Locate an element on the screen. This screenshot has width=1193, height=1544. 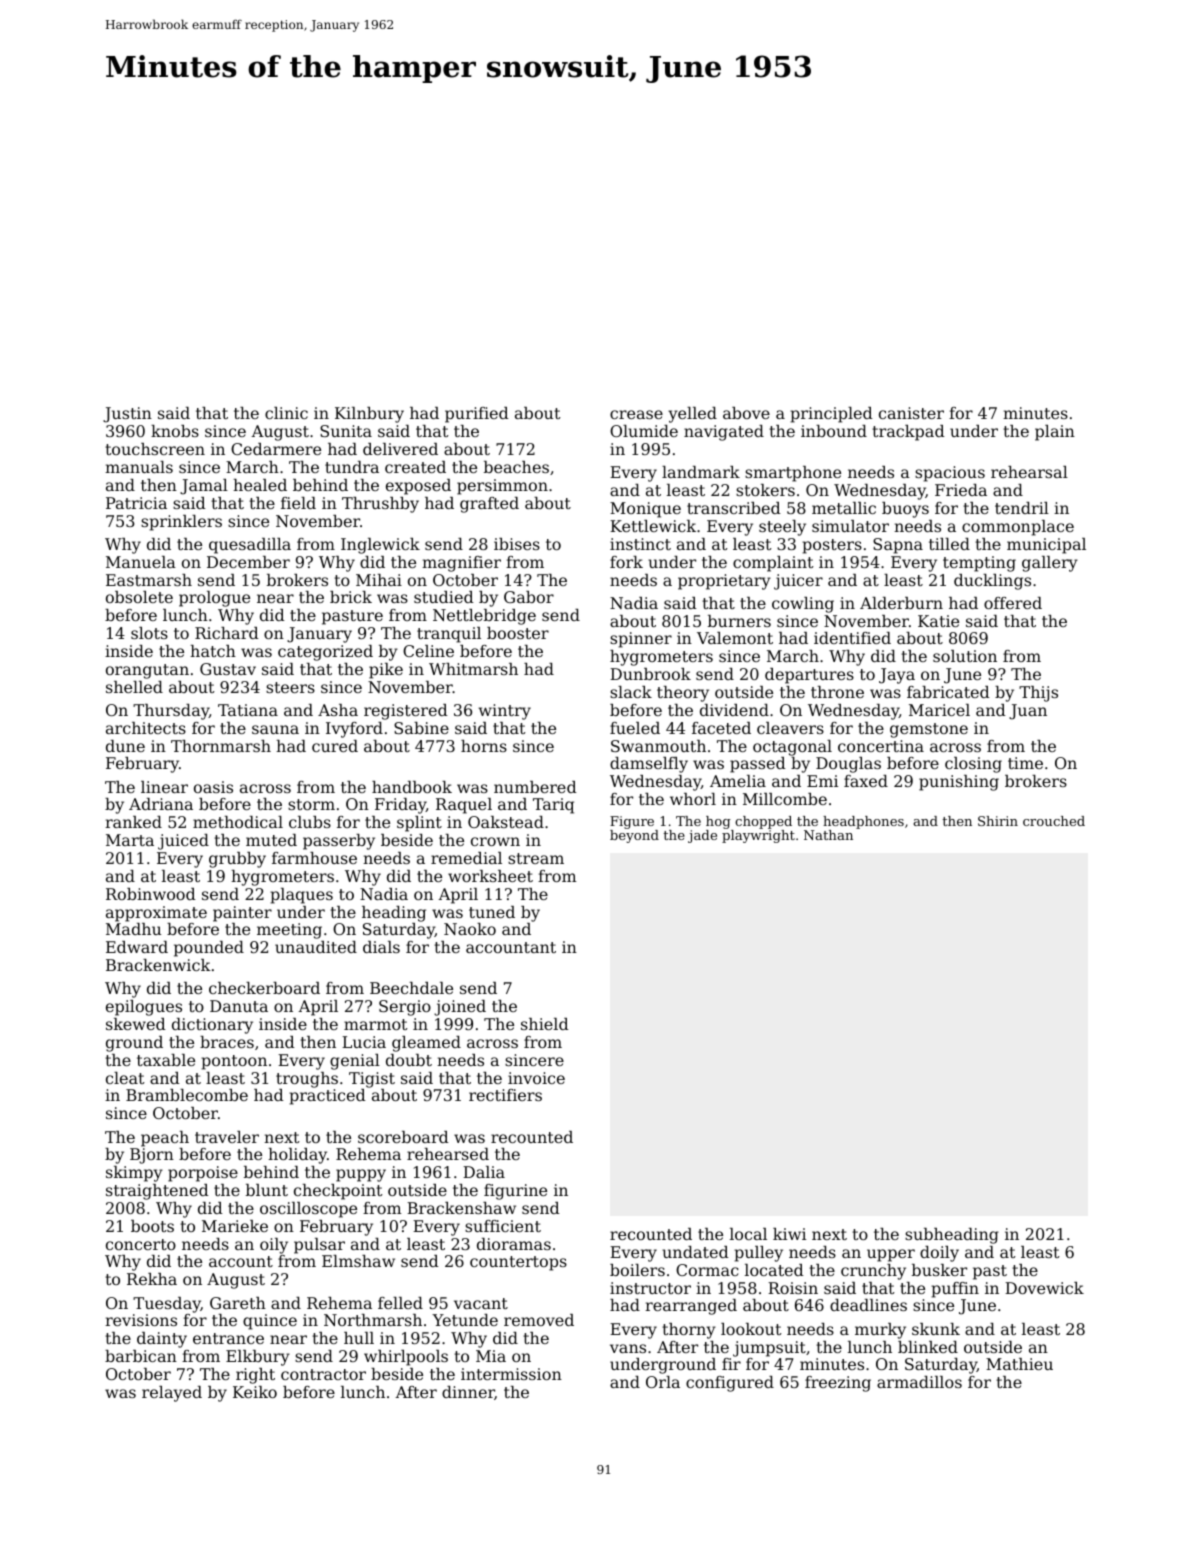
epilogues is located at coordinates (144, 1008).
